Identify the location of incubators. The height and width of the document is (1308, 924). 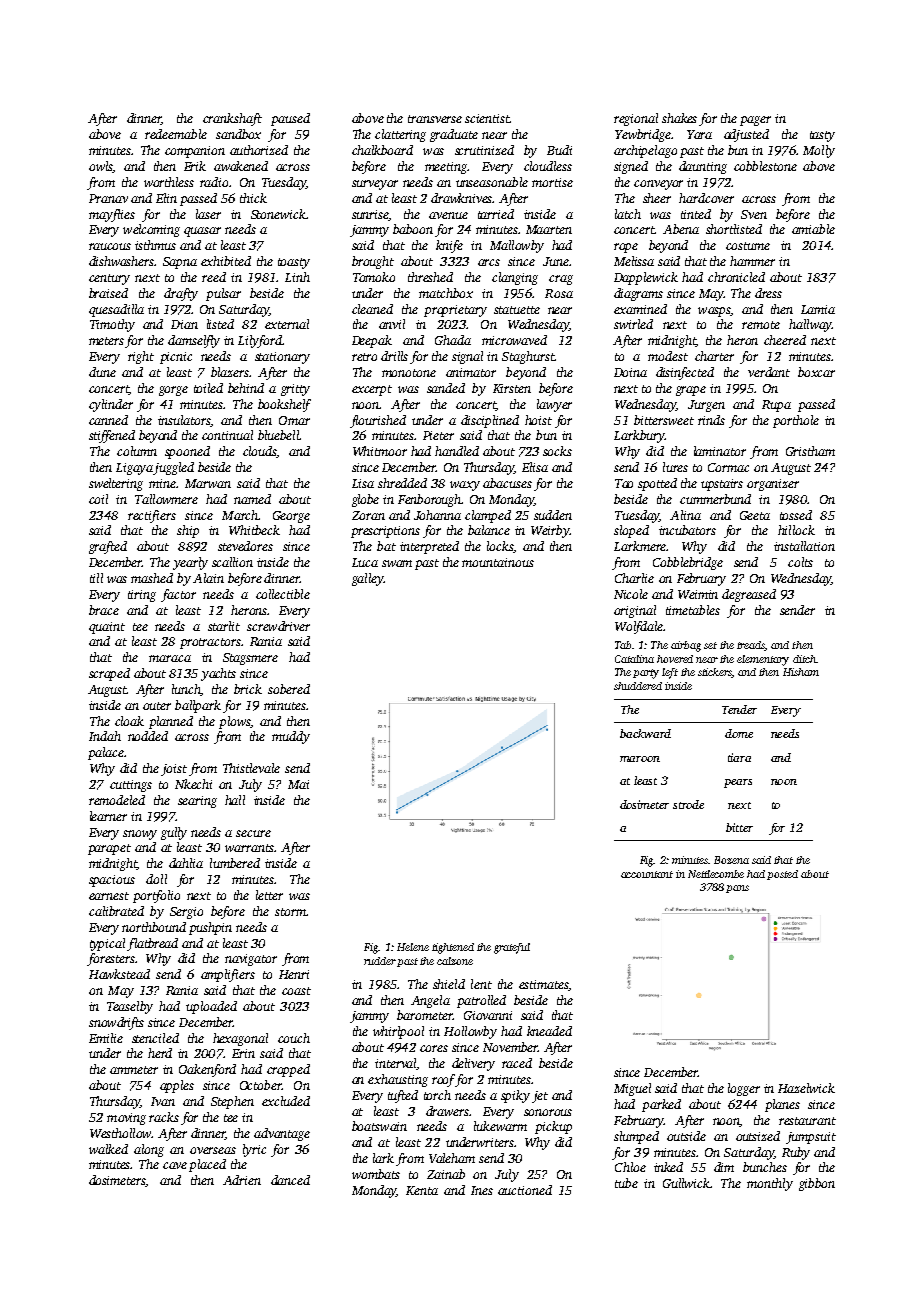
(687, 530).
